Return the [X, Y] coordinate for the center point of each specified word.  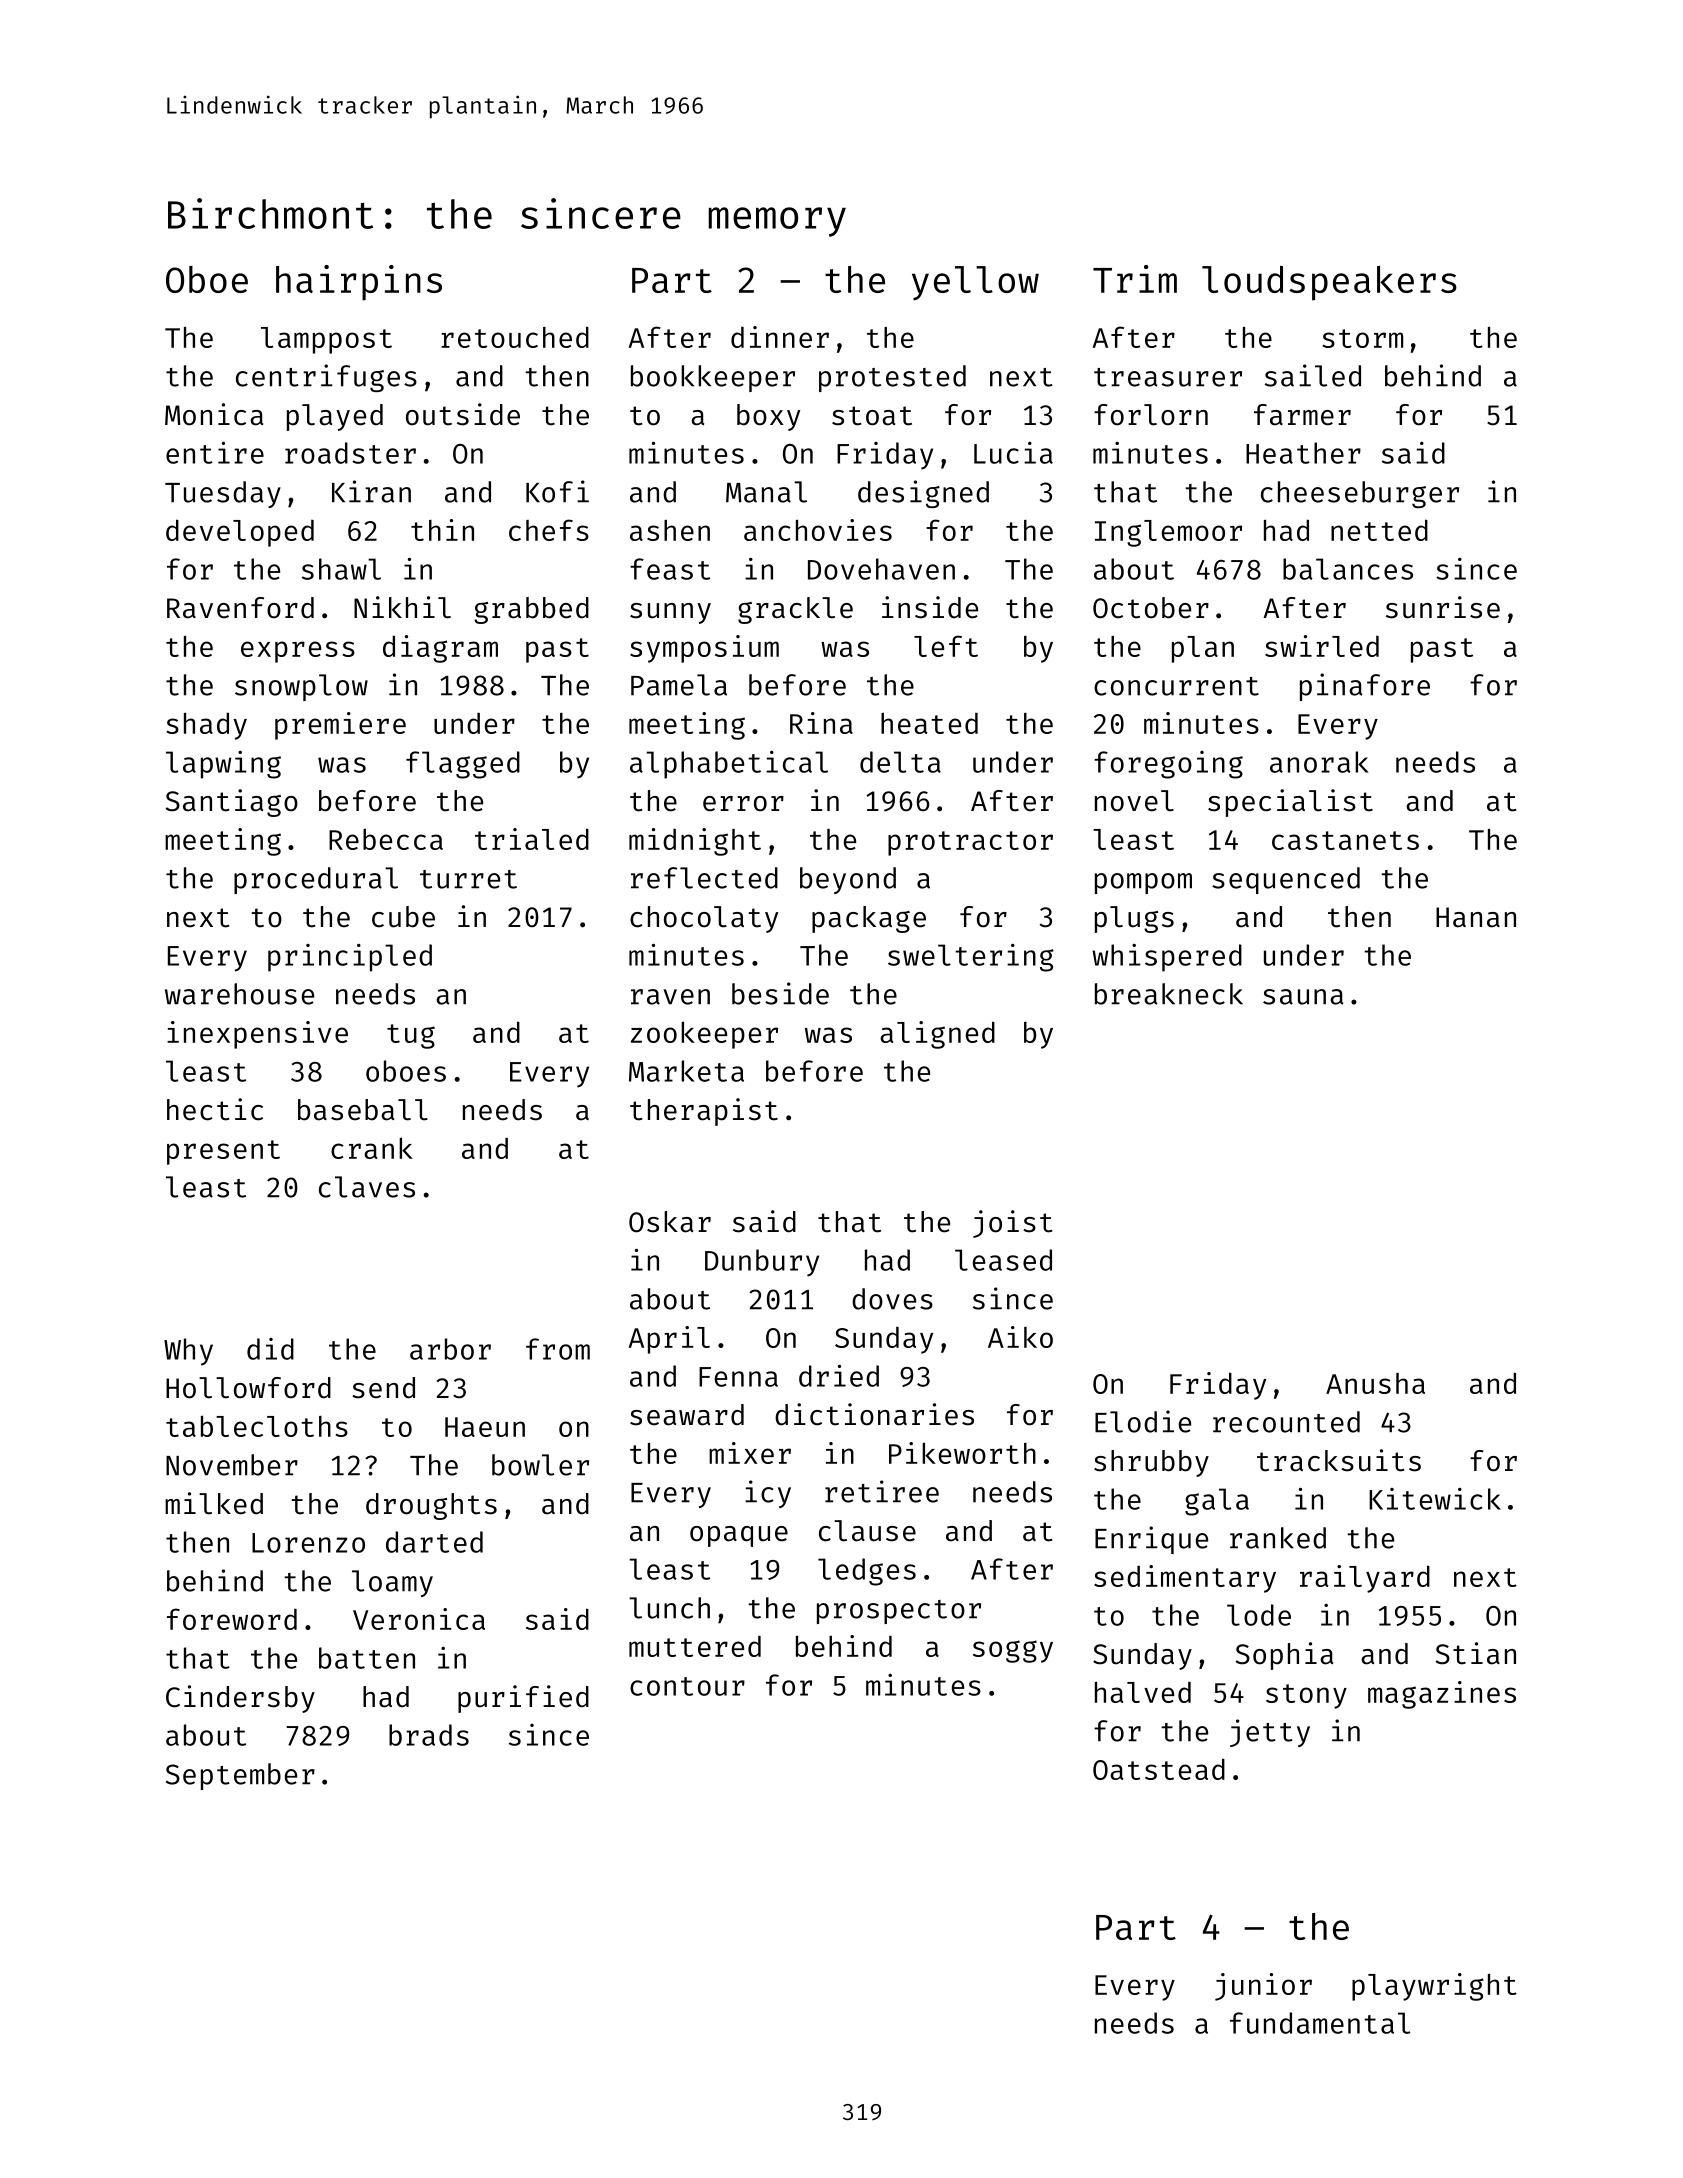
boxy [768, 417]
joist [1012, 1224]
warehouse [239, 994]
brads [429, 1735]
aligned [937, 1035]
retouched [515, 337]
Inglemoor [1168, 533]
